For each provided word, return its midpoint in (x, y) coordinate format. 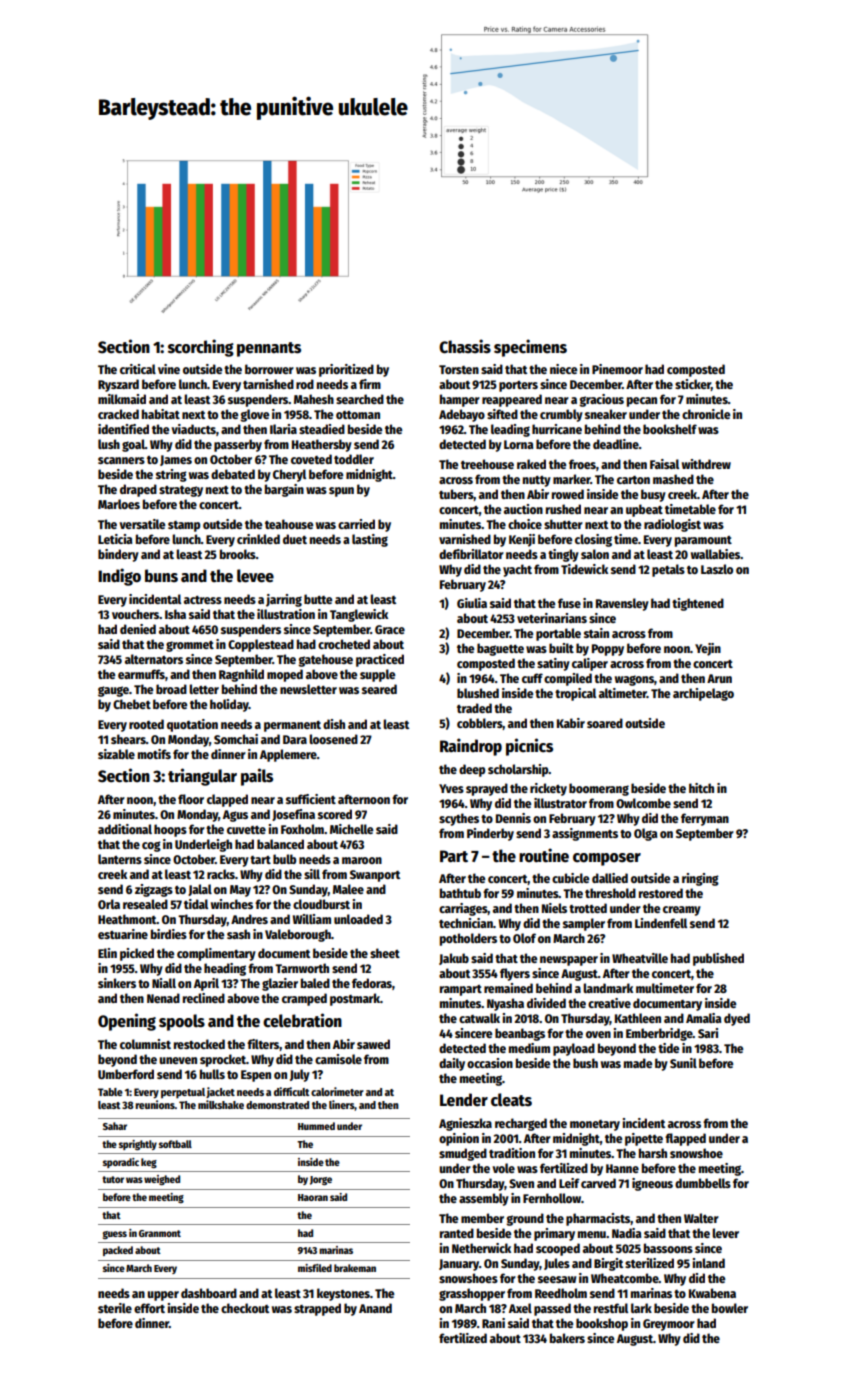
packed (118, 1251)
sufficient (311, 799)
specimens (530, 348)
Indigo (119, 577)
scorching (201, 348)
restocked (199, 1044)
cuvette (246, 830)
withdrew (706, 464)
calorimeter (337, 1091)
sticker (693, 385)
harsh (653, 1153)
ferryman (705, 819)
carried (356, 524)
